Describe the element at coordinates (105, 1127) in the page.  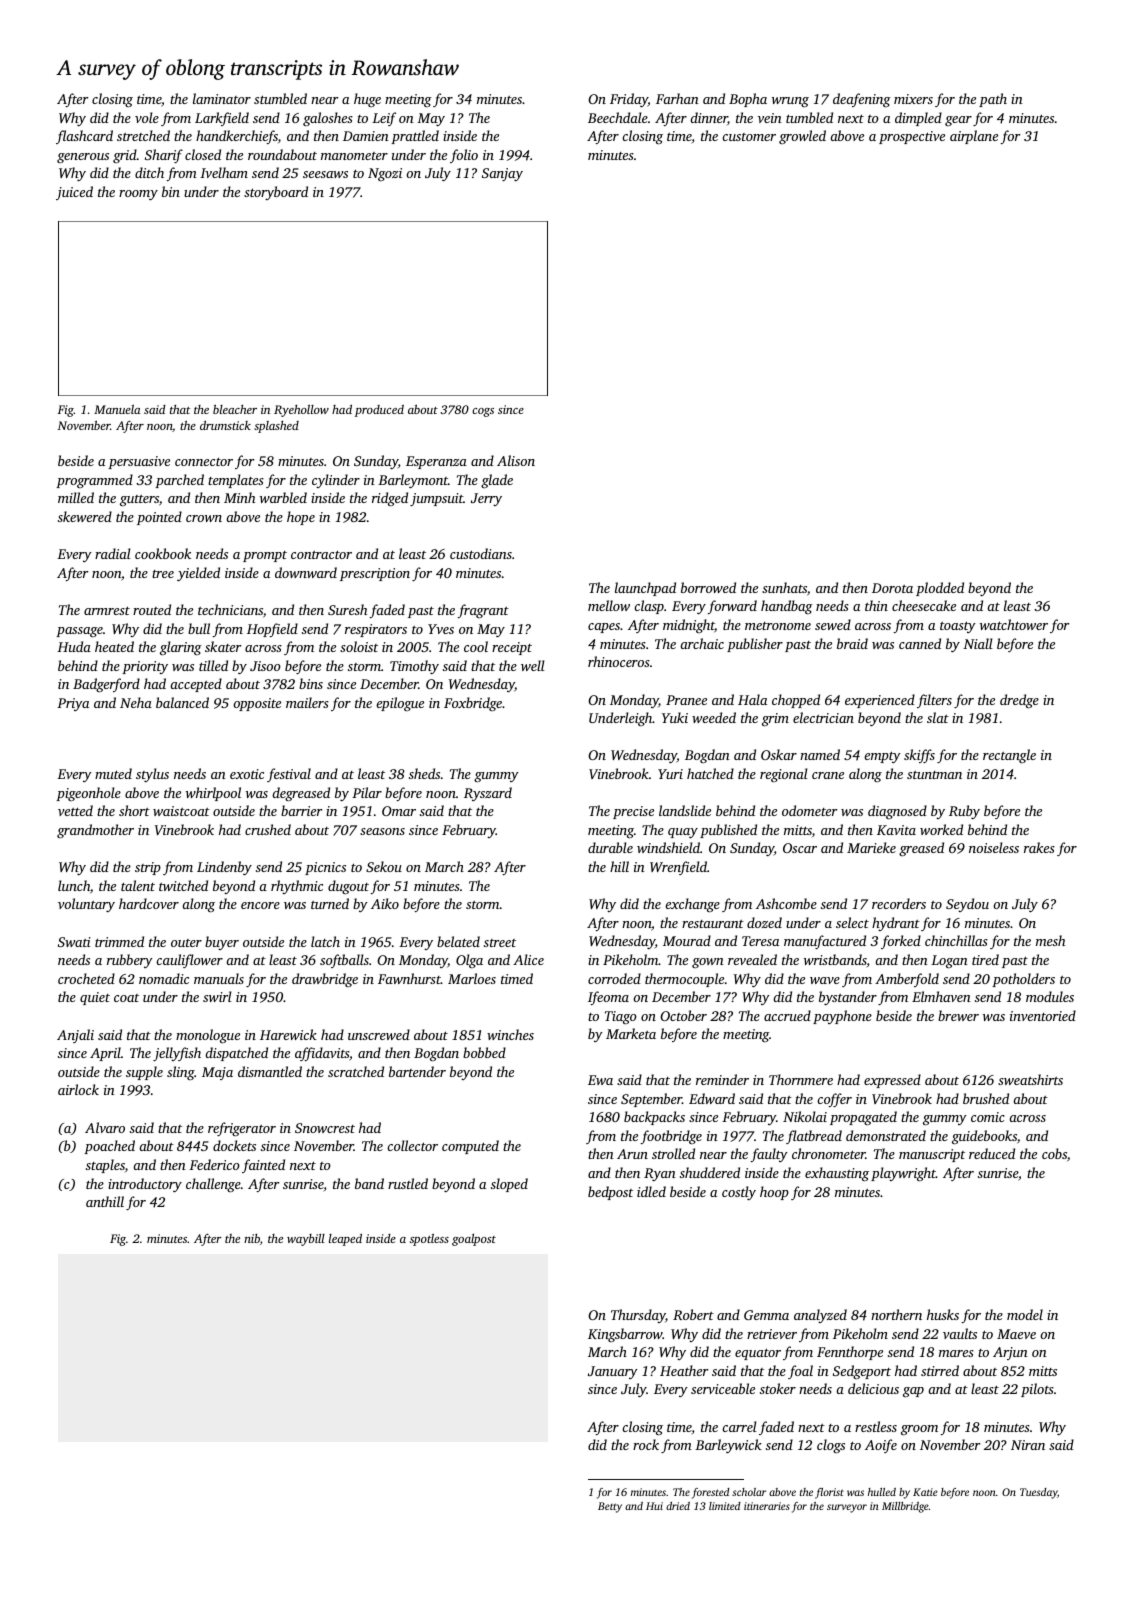
I see `Alvaro` at that location.
